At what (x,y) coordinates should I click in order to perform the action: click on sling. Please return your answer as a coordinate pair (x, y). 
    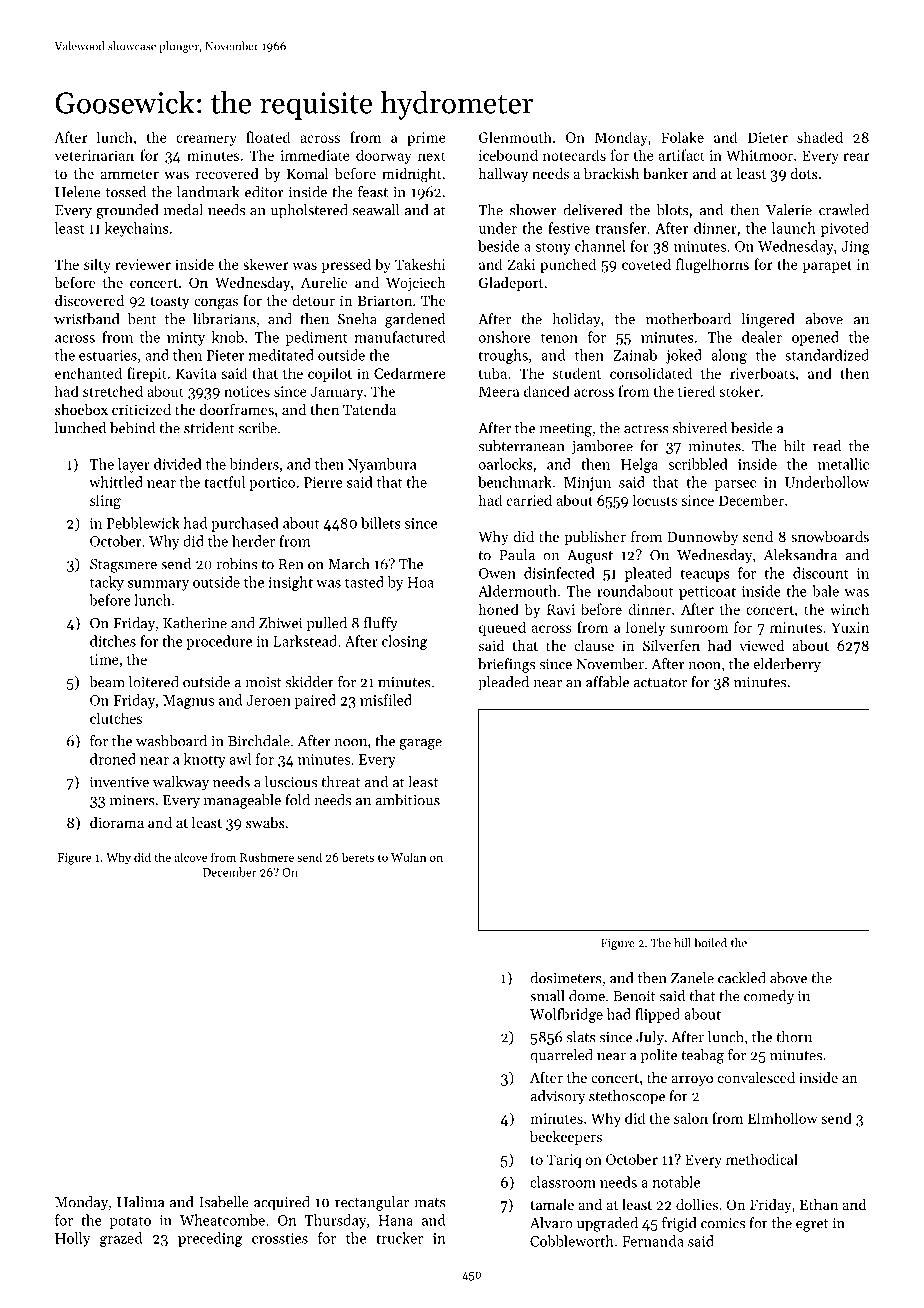
    Looking at the image, I should click on (105, 501).
